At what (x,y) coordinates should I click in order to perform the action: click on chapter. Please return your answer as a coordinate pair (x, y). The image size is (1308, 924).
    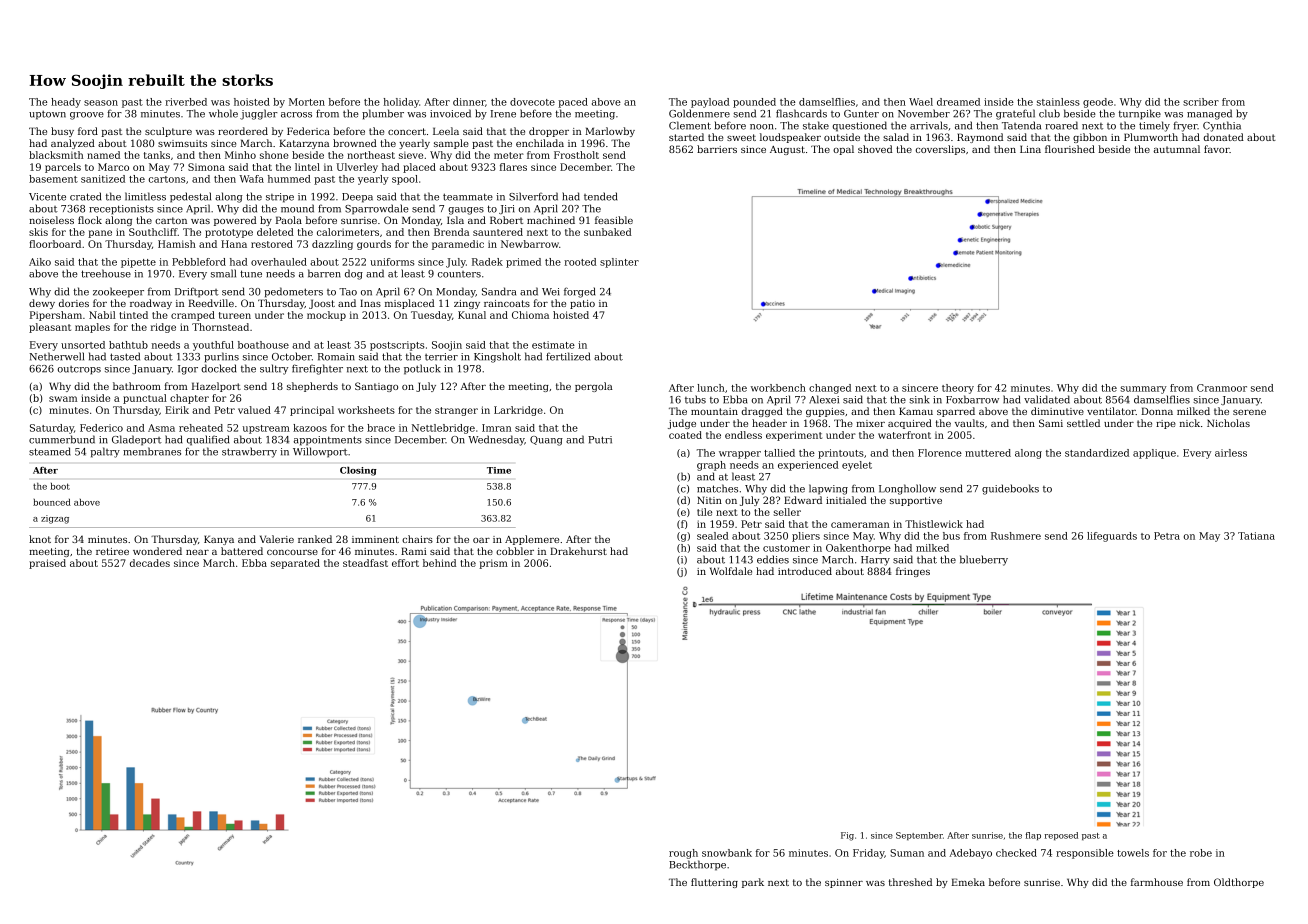
    Looking at the image, I should click on (189, 399).
